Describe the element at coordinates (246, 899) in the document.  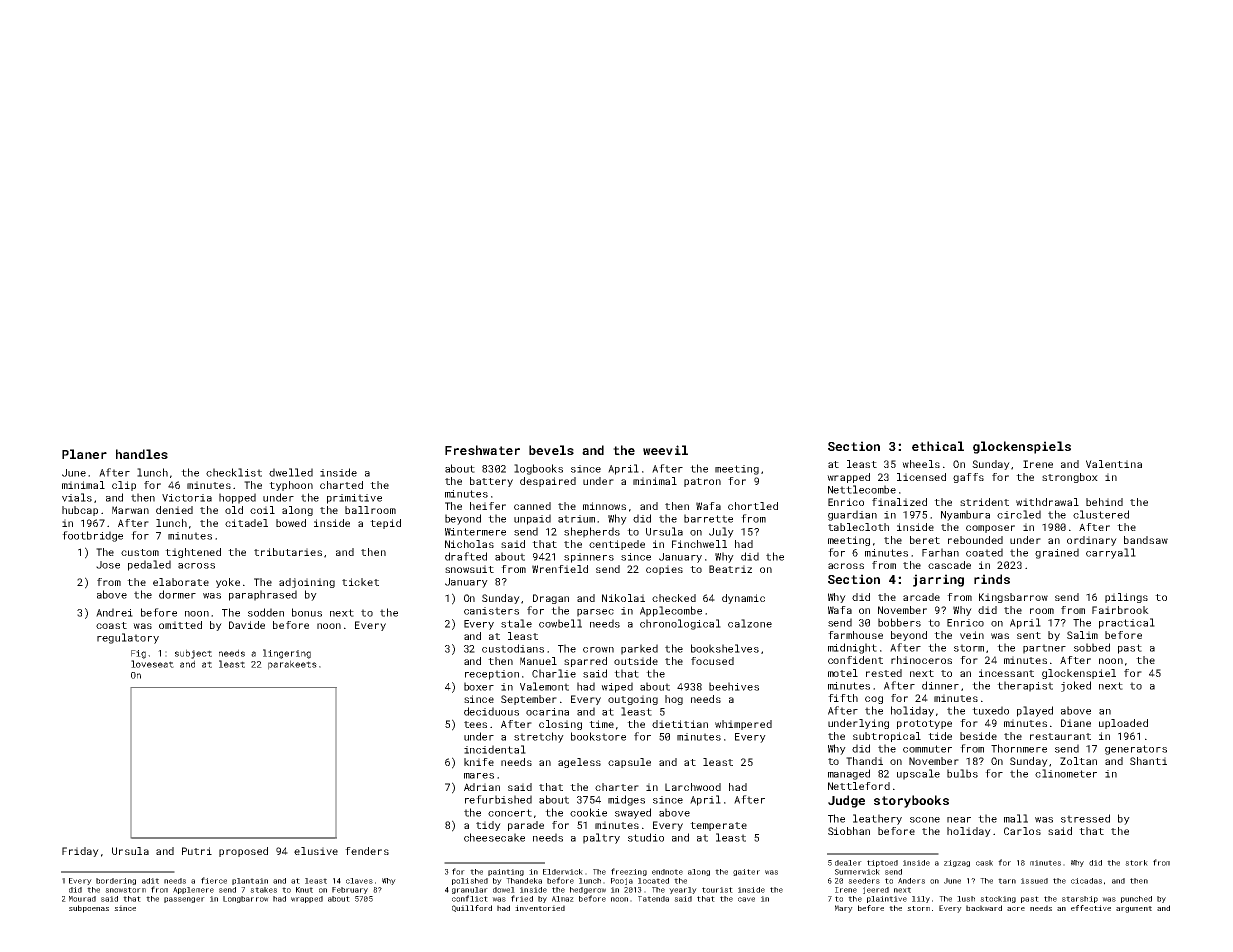
I see `Longbarrow` at that location.
